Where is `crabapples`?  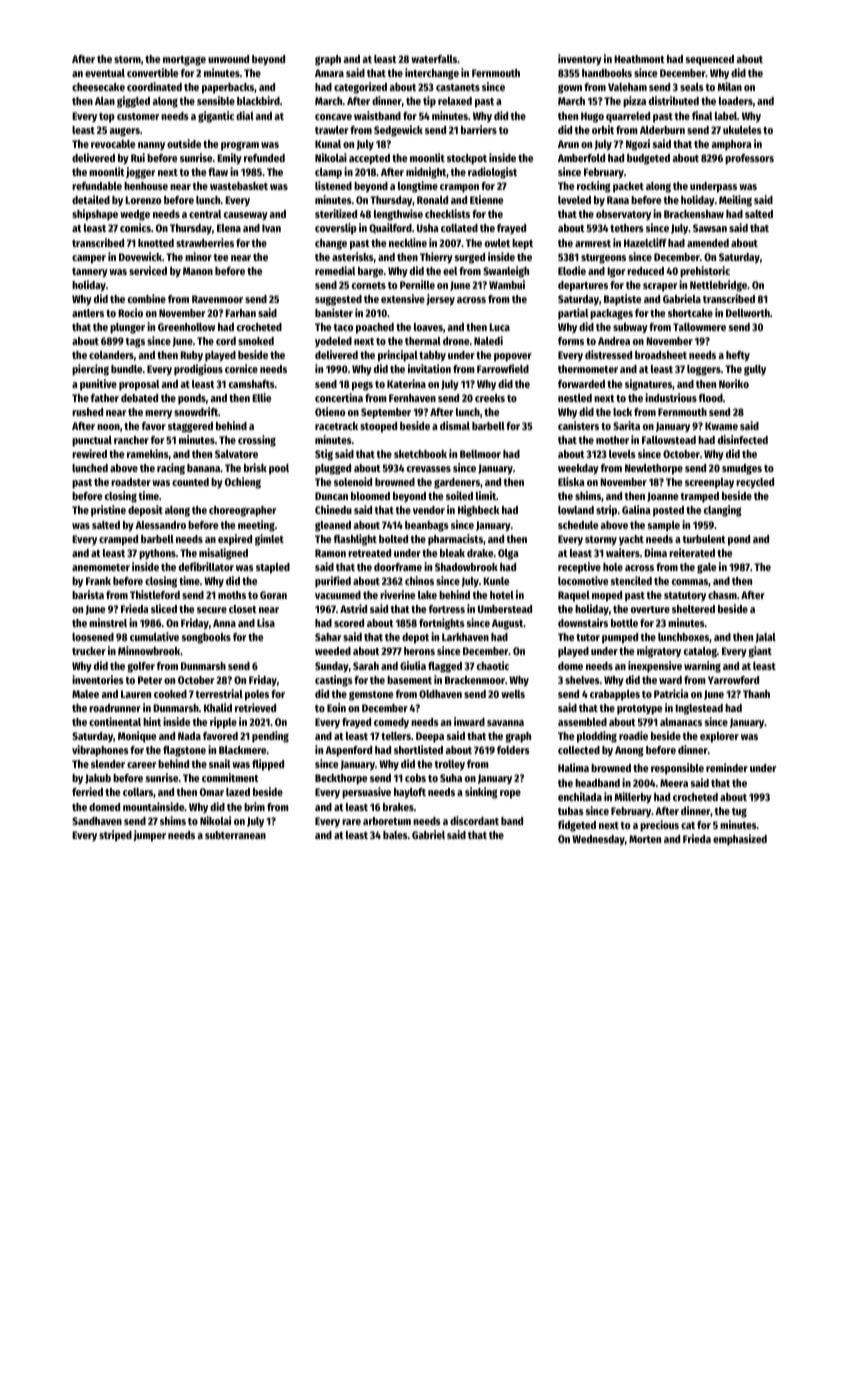
crabapples is located at coordinates (615, 695).
